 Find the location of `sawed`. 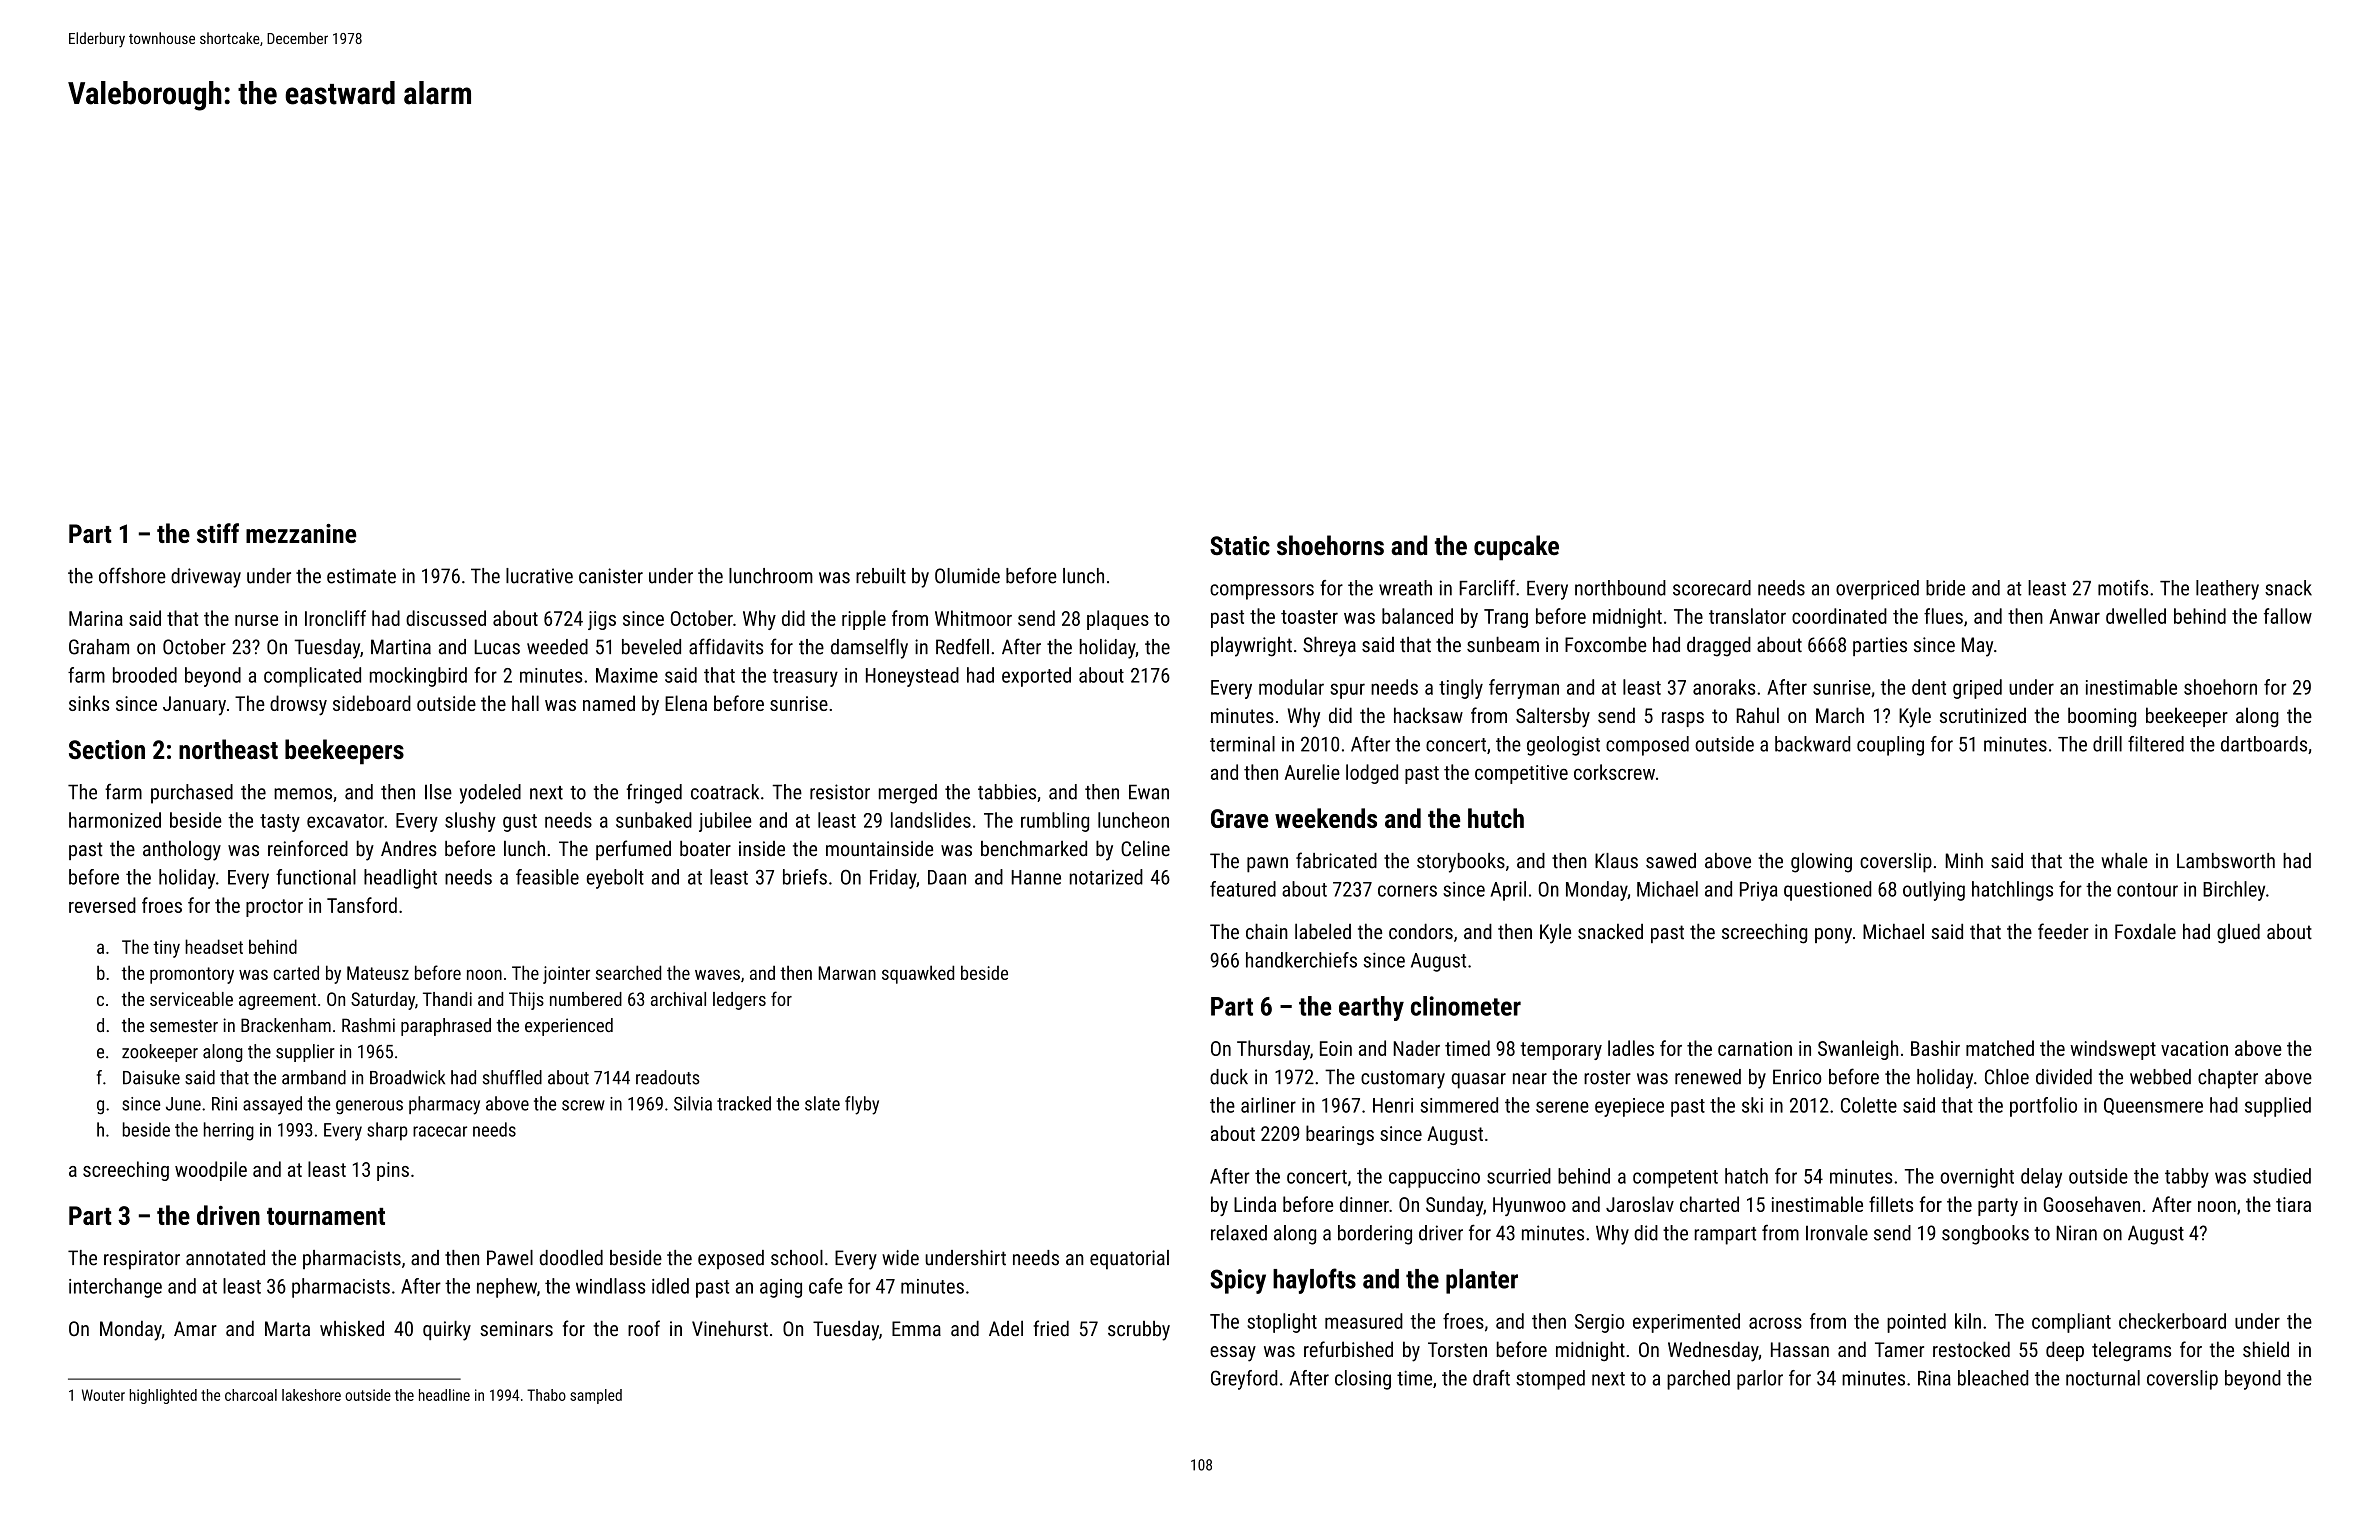

sawed is located at coordinates (1671, 861).
